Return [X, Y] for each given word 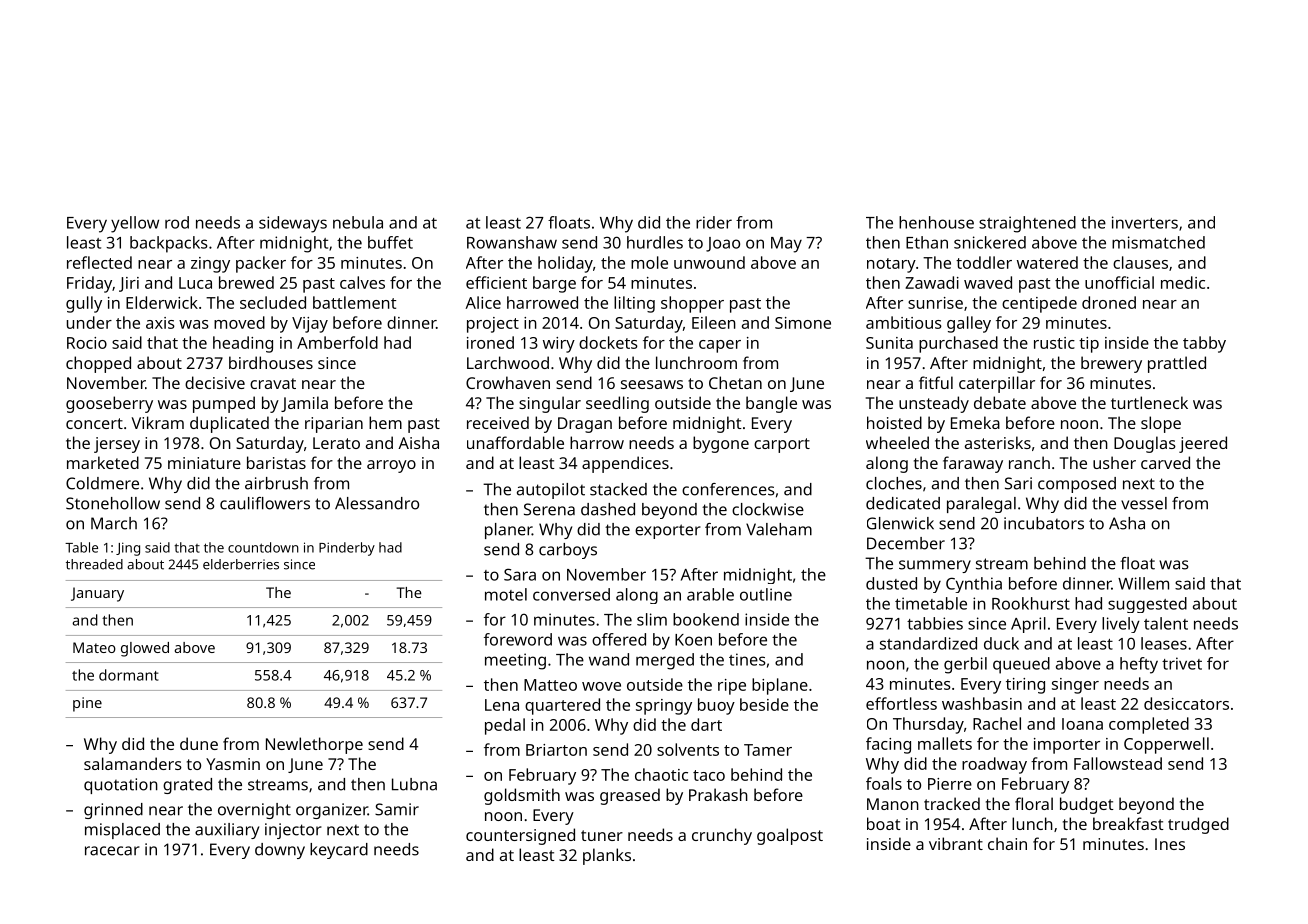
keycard [339, 851]
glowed [145, 649]
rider [714, 222]
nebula [358, 222]
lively [1121, 625]
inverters [1145, 222]
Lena [502, 705]
